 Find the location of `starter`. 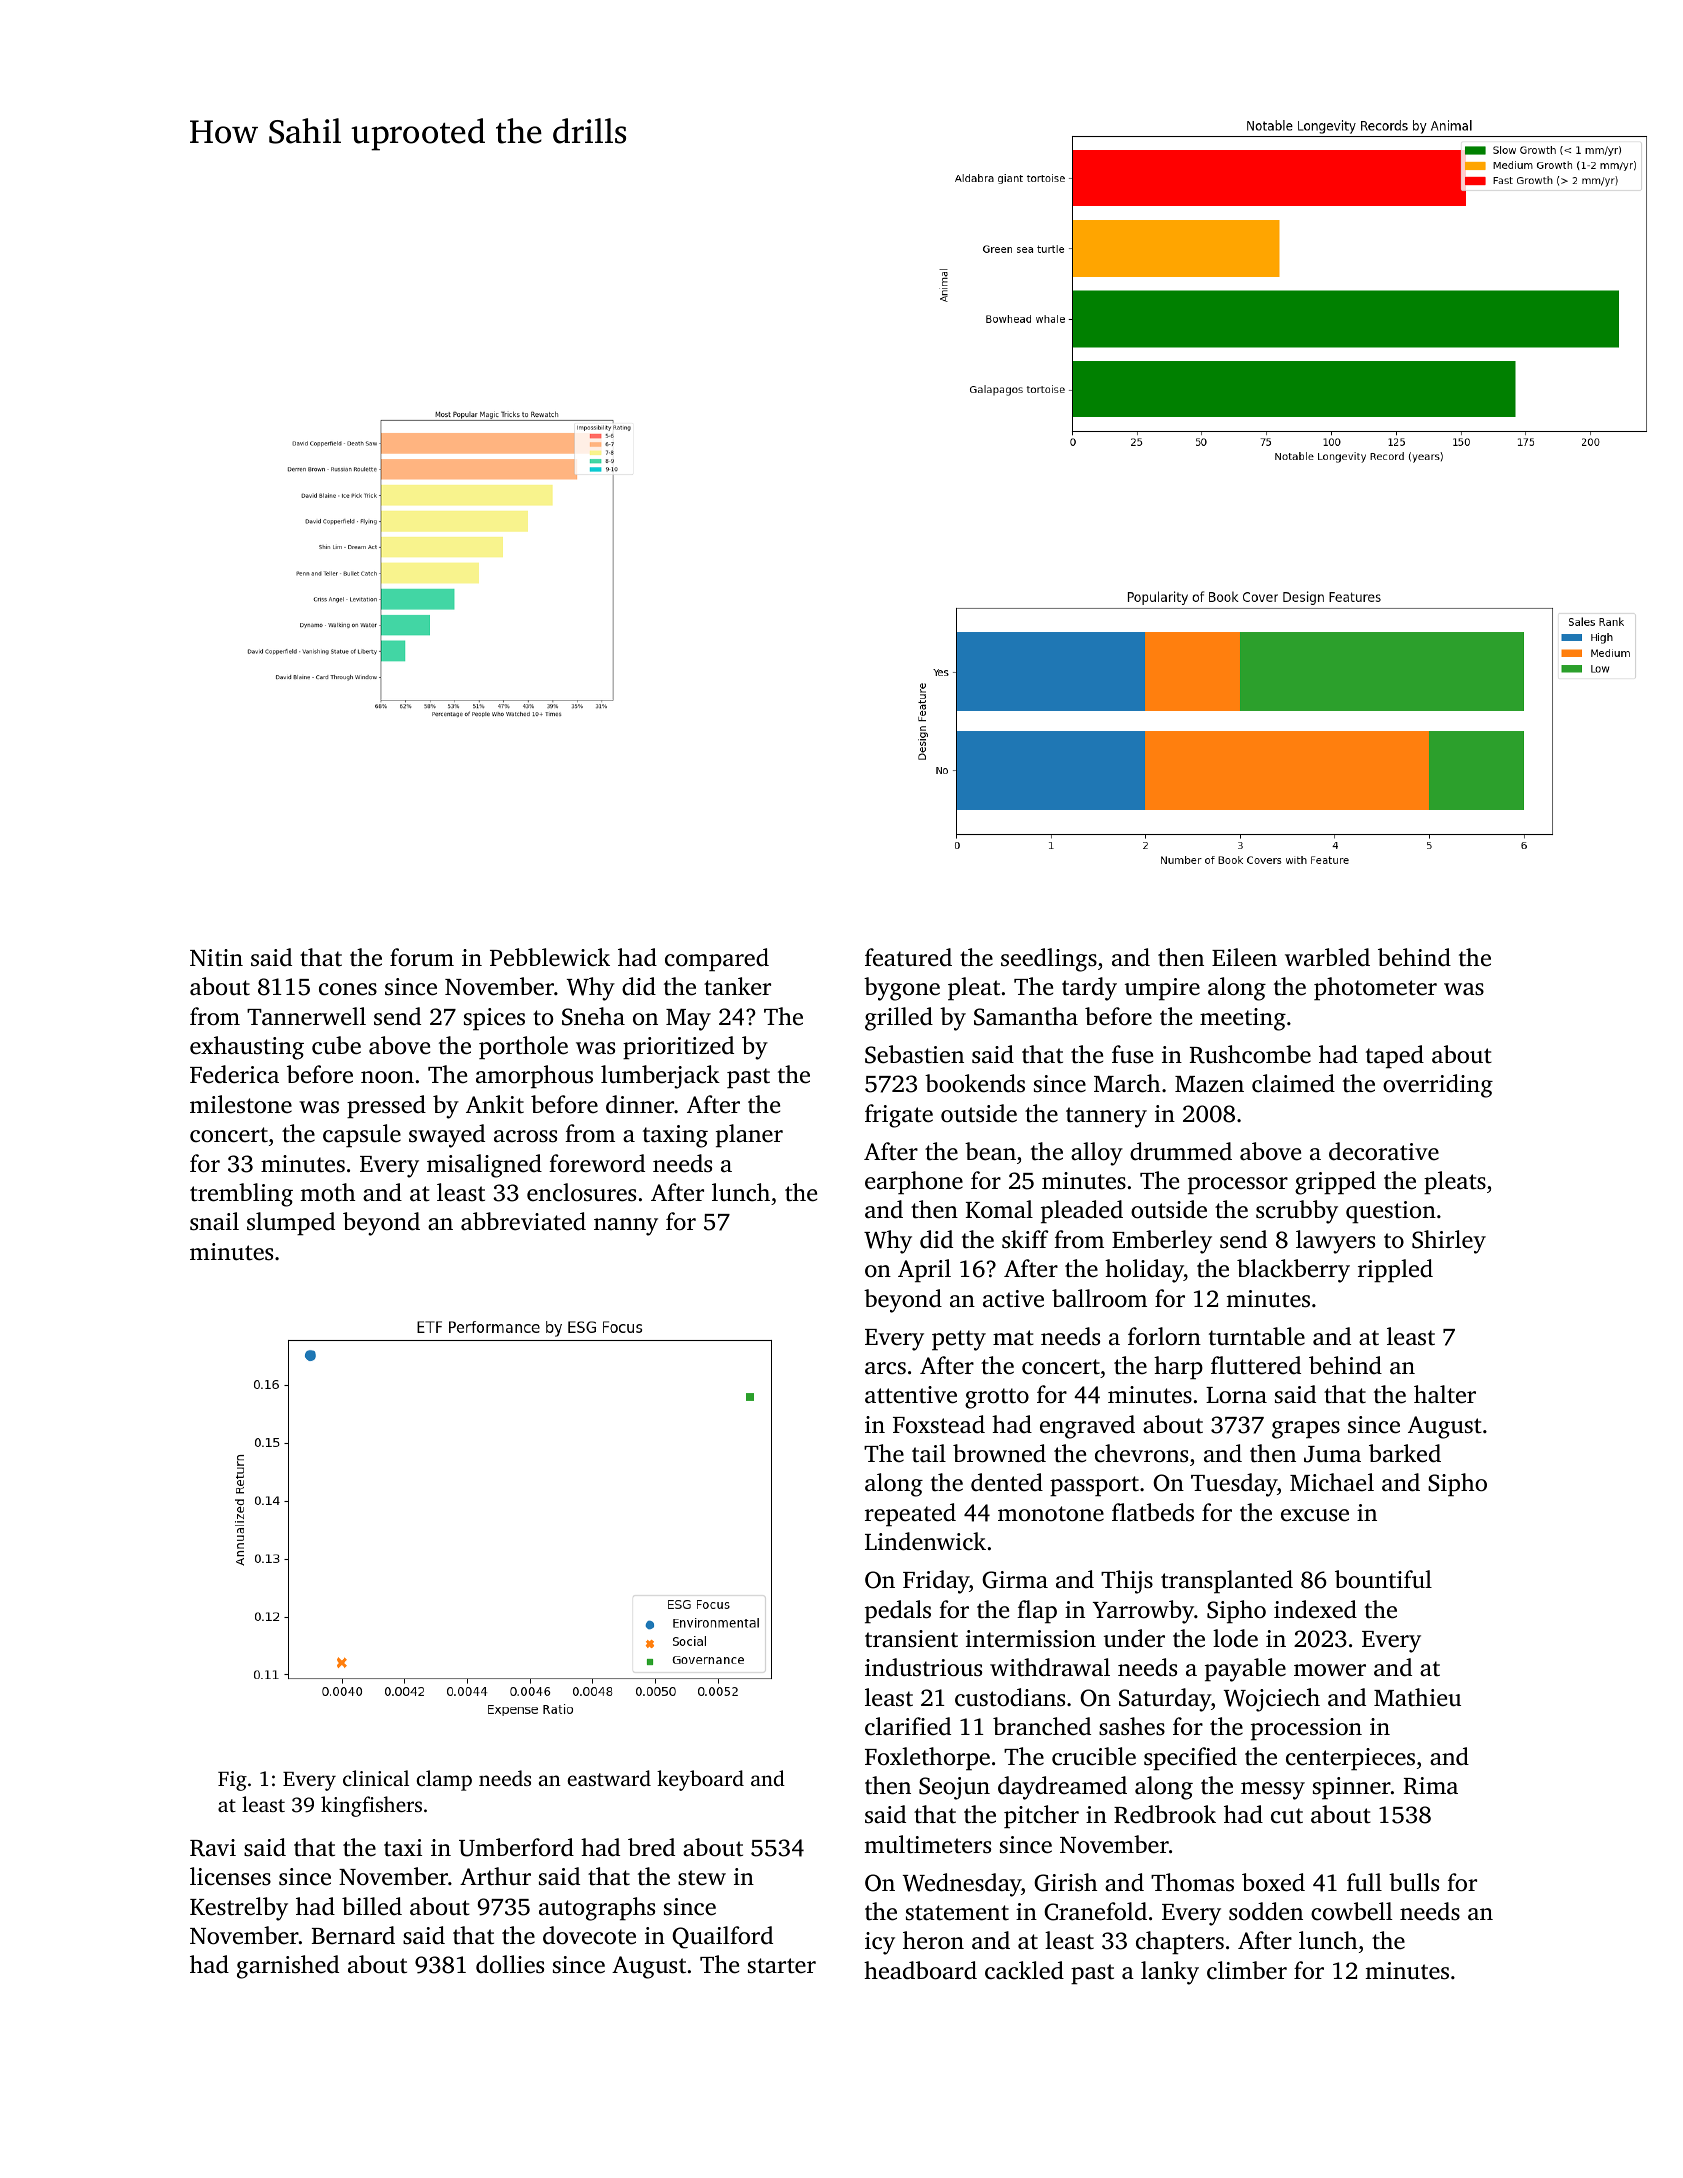

starter is located at coordinates (782, 1966).
